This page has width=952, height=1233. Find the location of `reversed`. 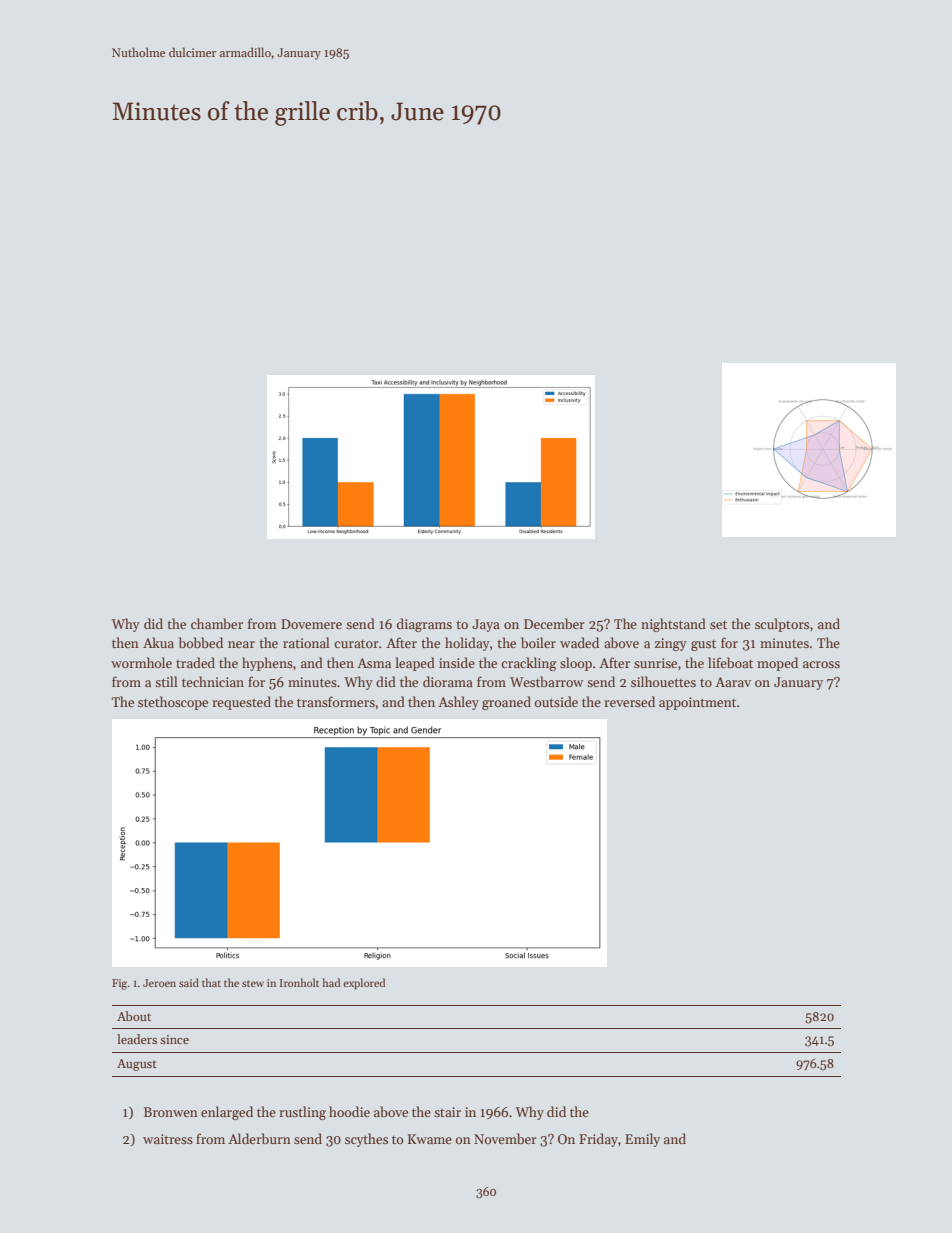

reversed is located at coordinates (629, 701).
